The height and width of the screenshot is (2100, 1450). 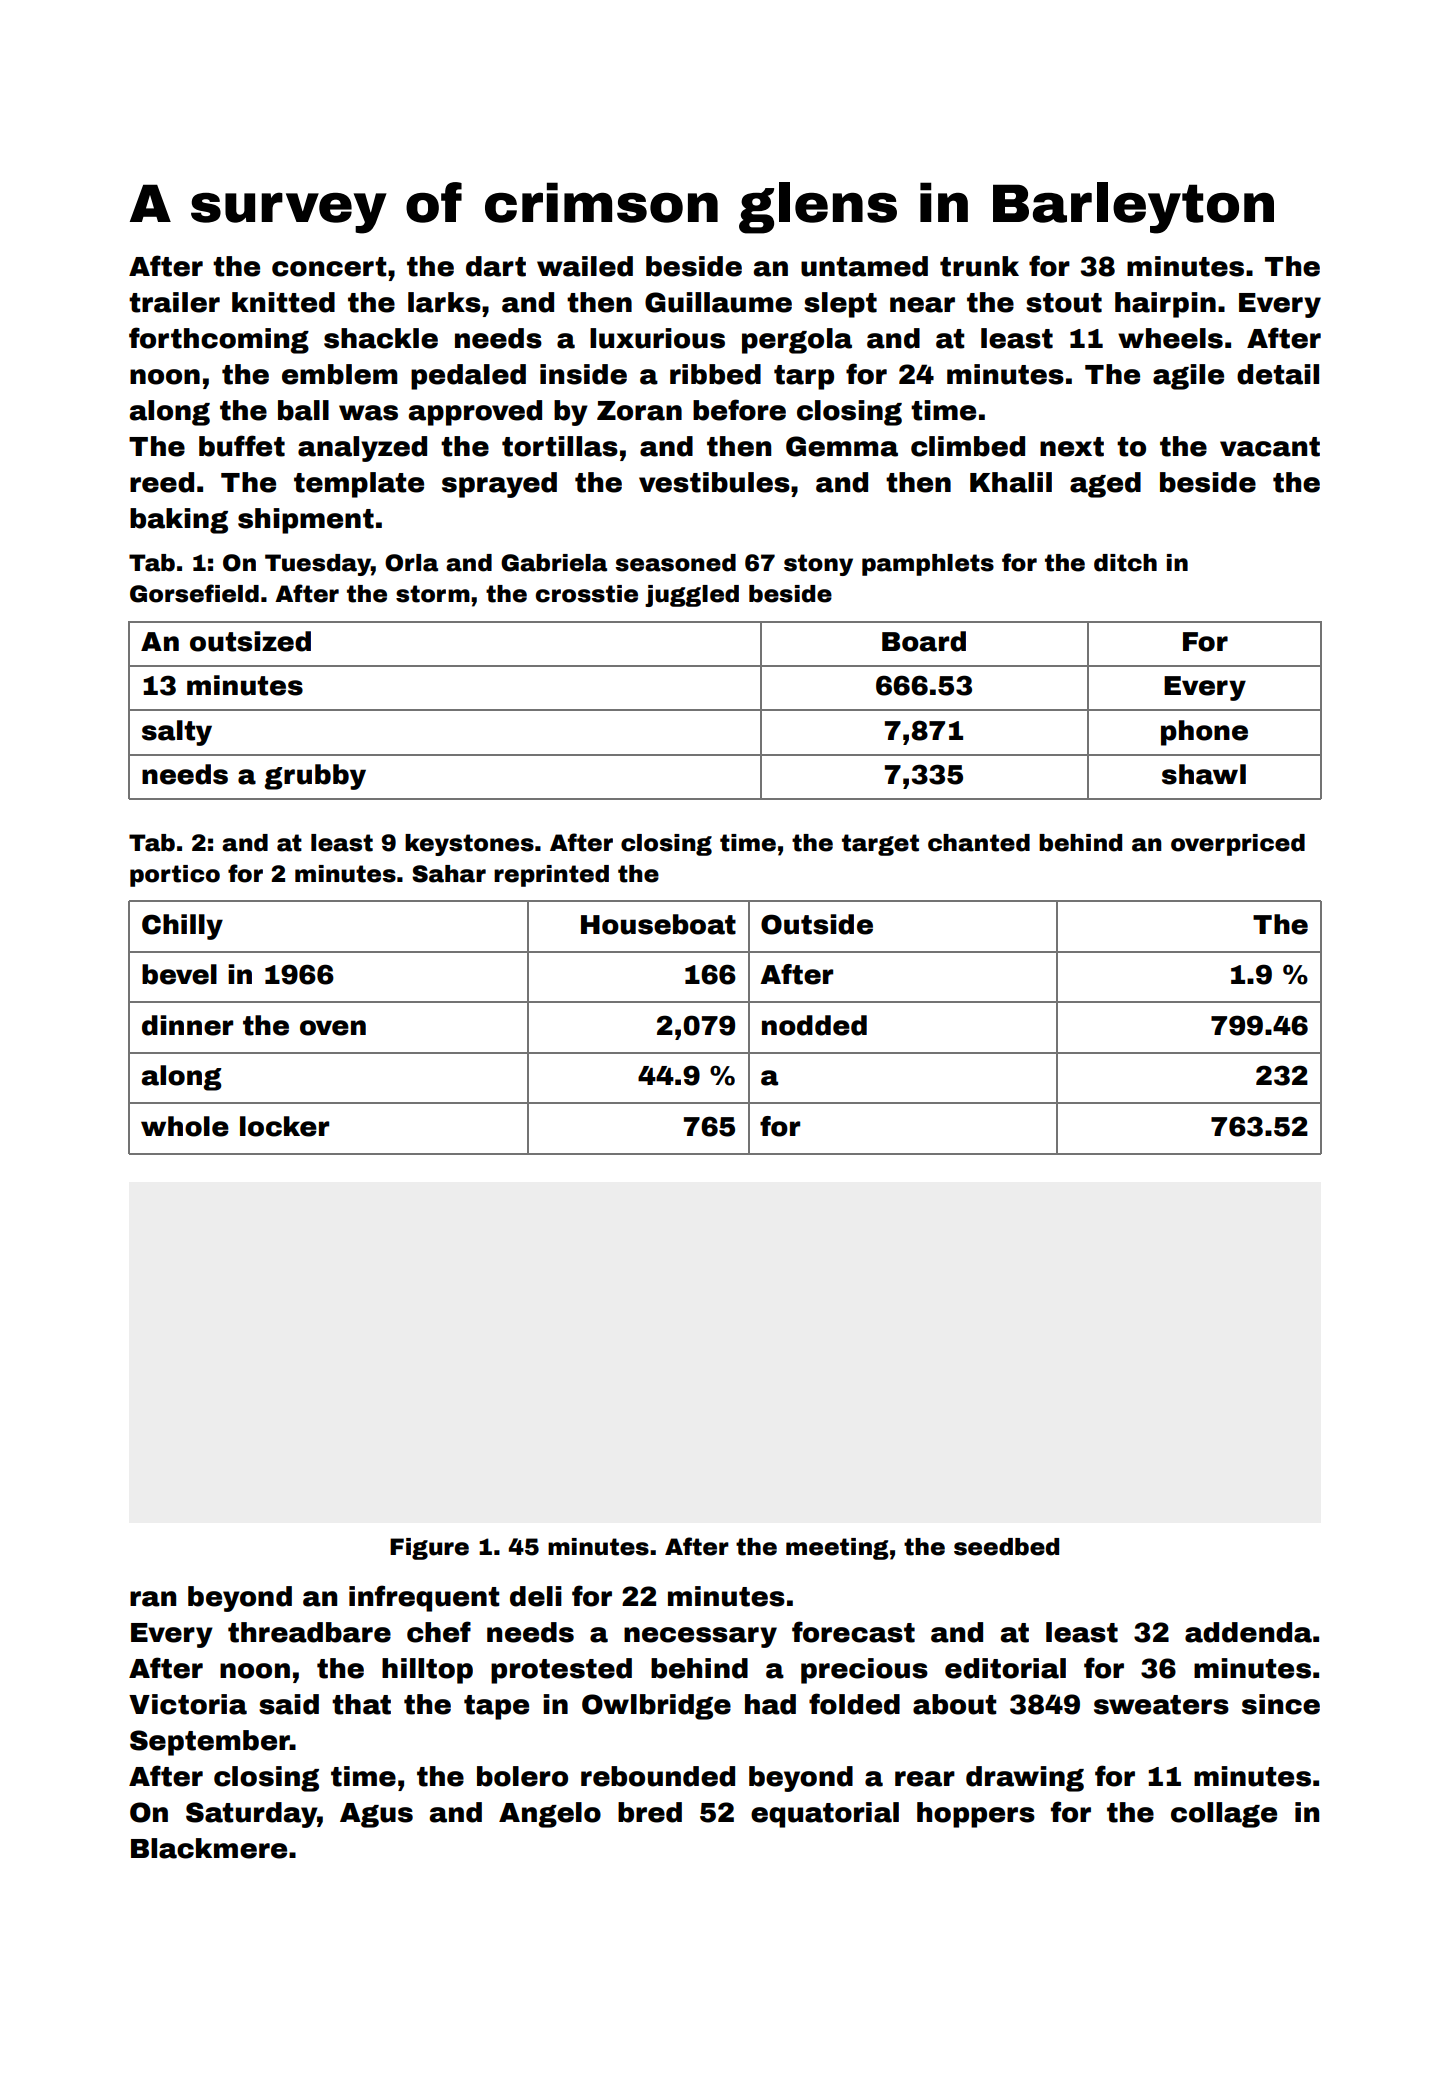 I want to click on equatorial, so click(x=825, y=1815).
